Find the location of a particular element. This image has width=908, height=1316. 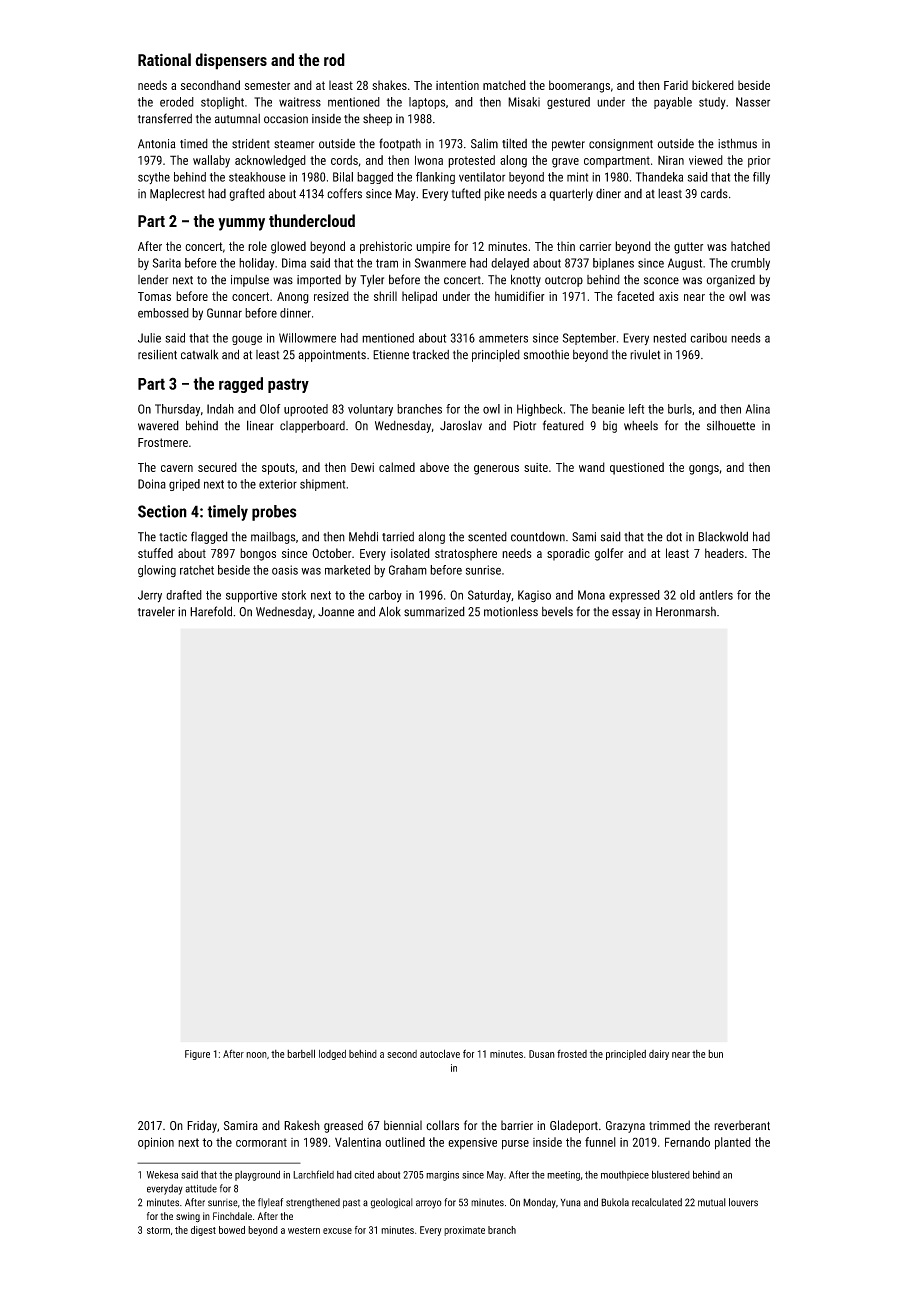

bickered is located at coordinates (713, 85).
